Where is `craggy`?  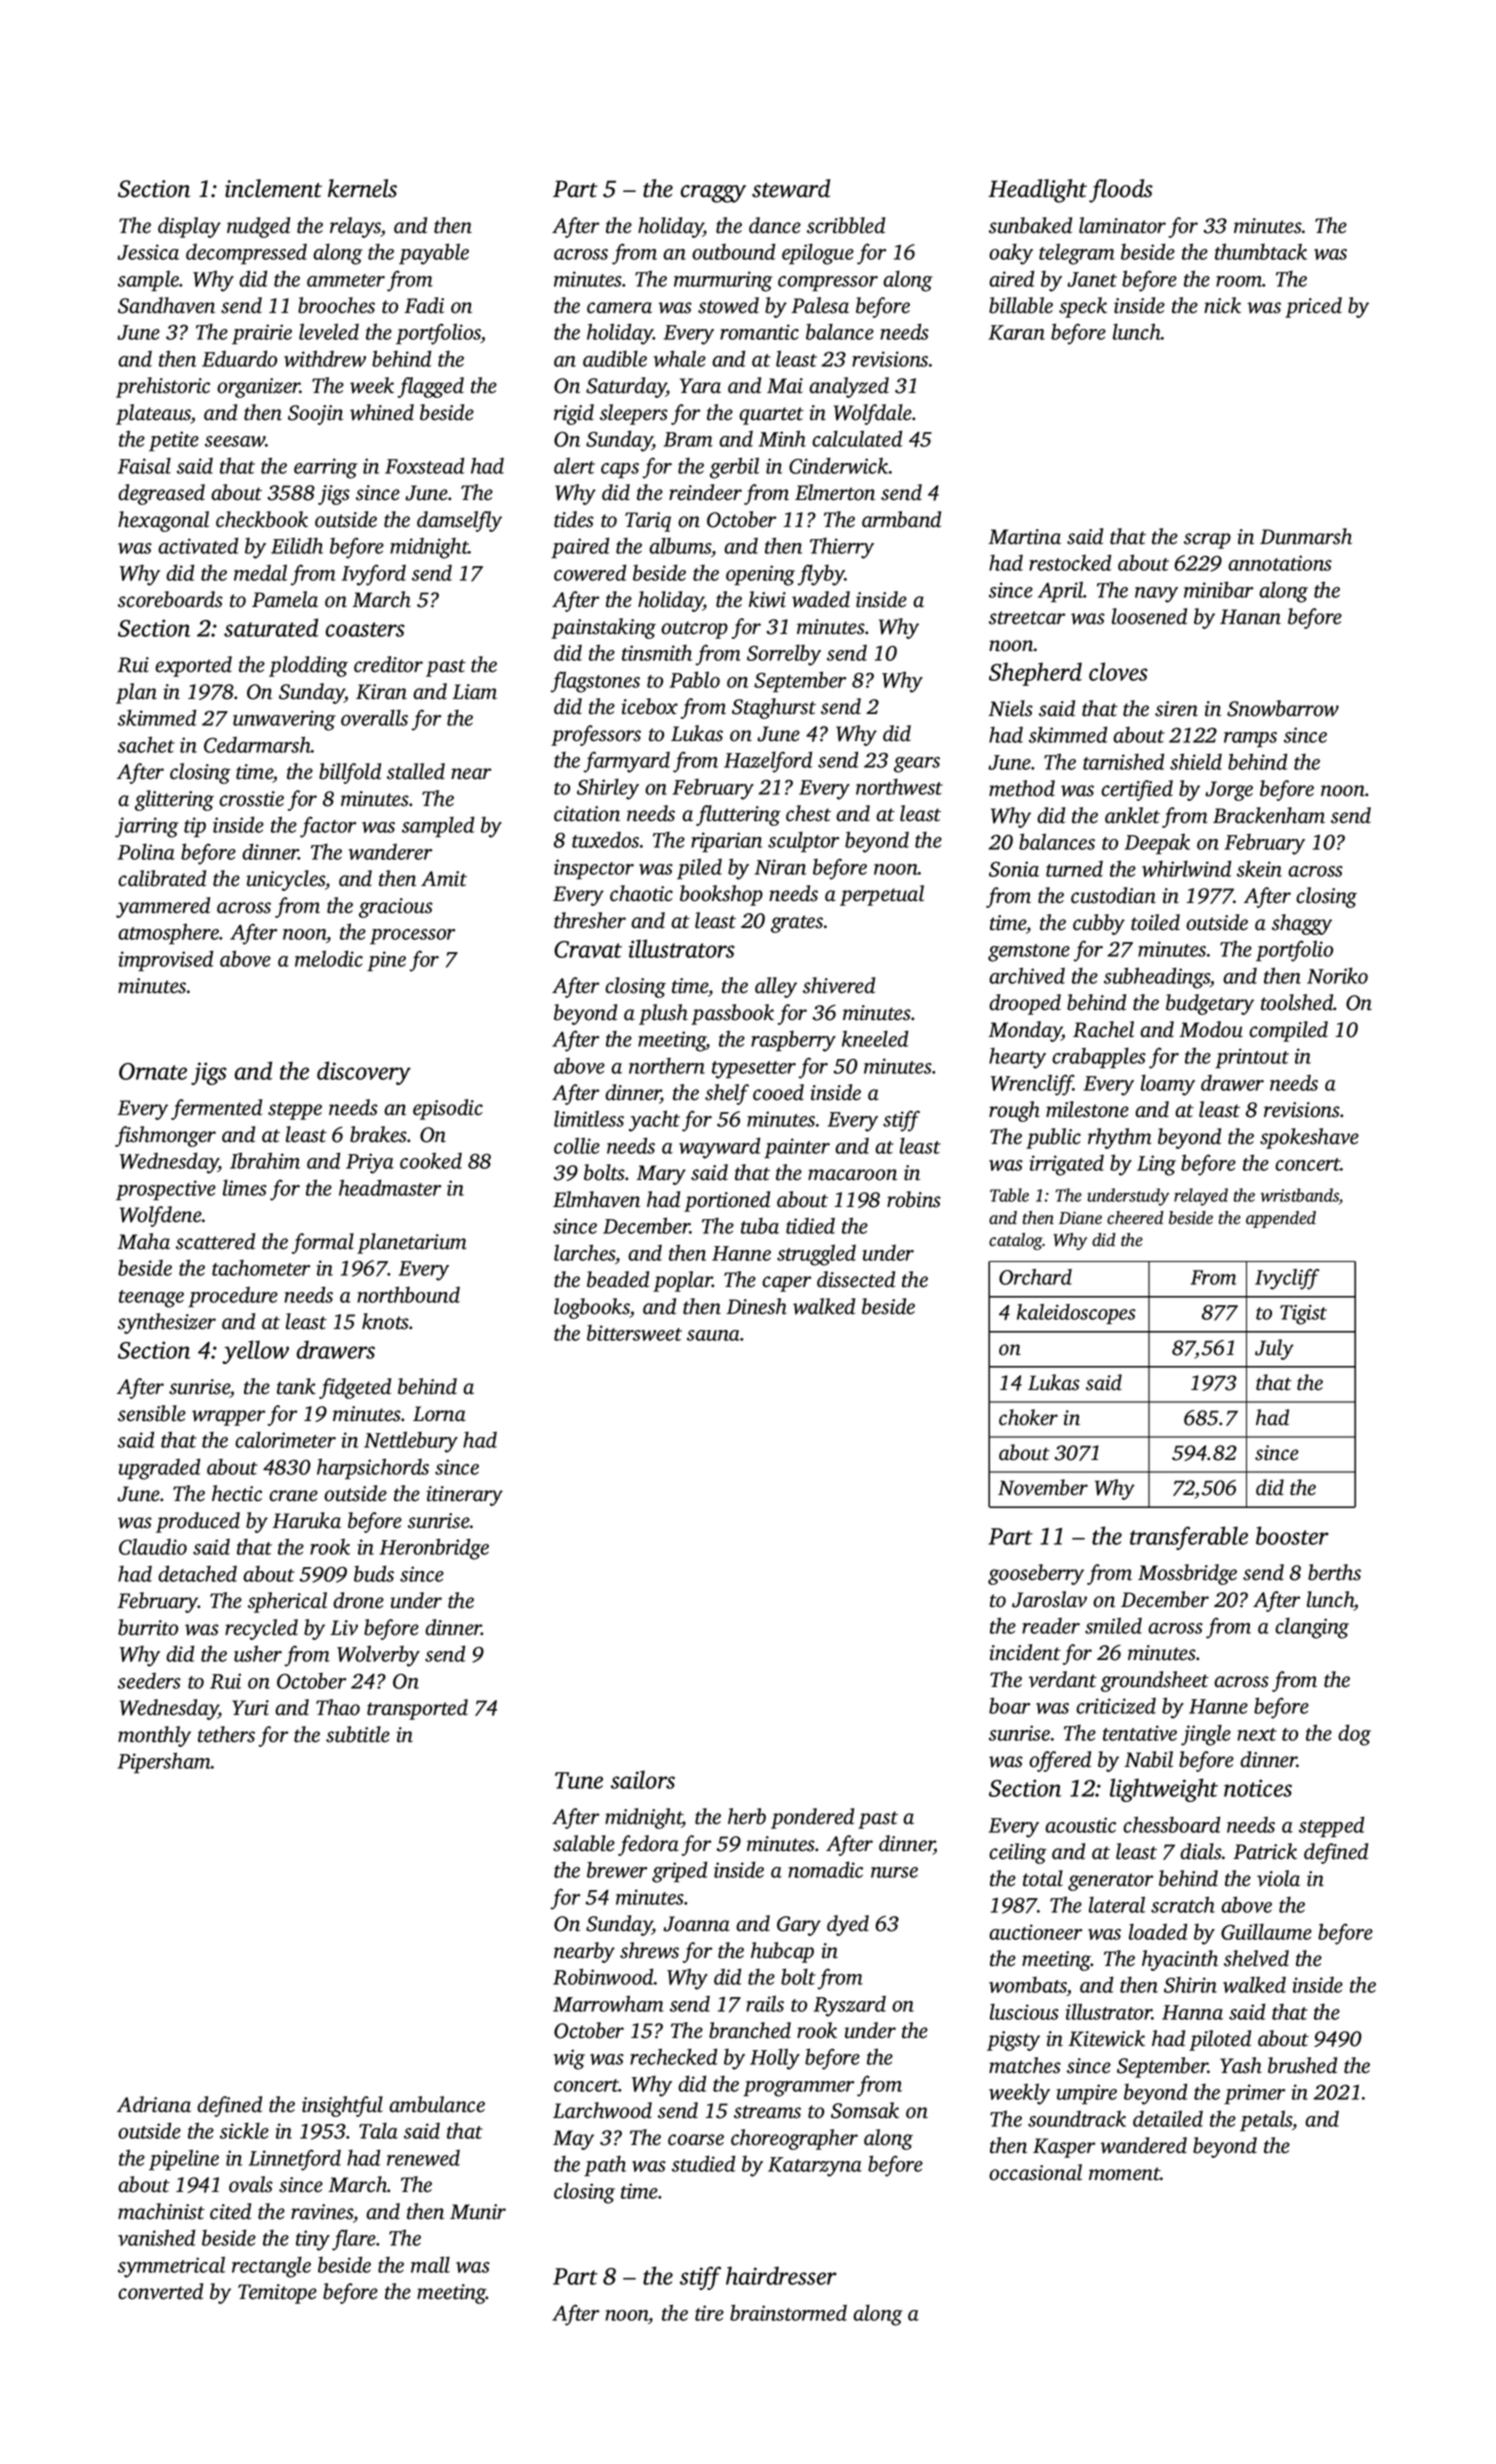 craggy is located at coordinates (713, 194).
